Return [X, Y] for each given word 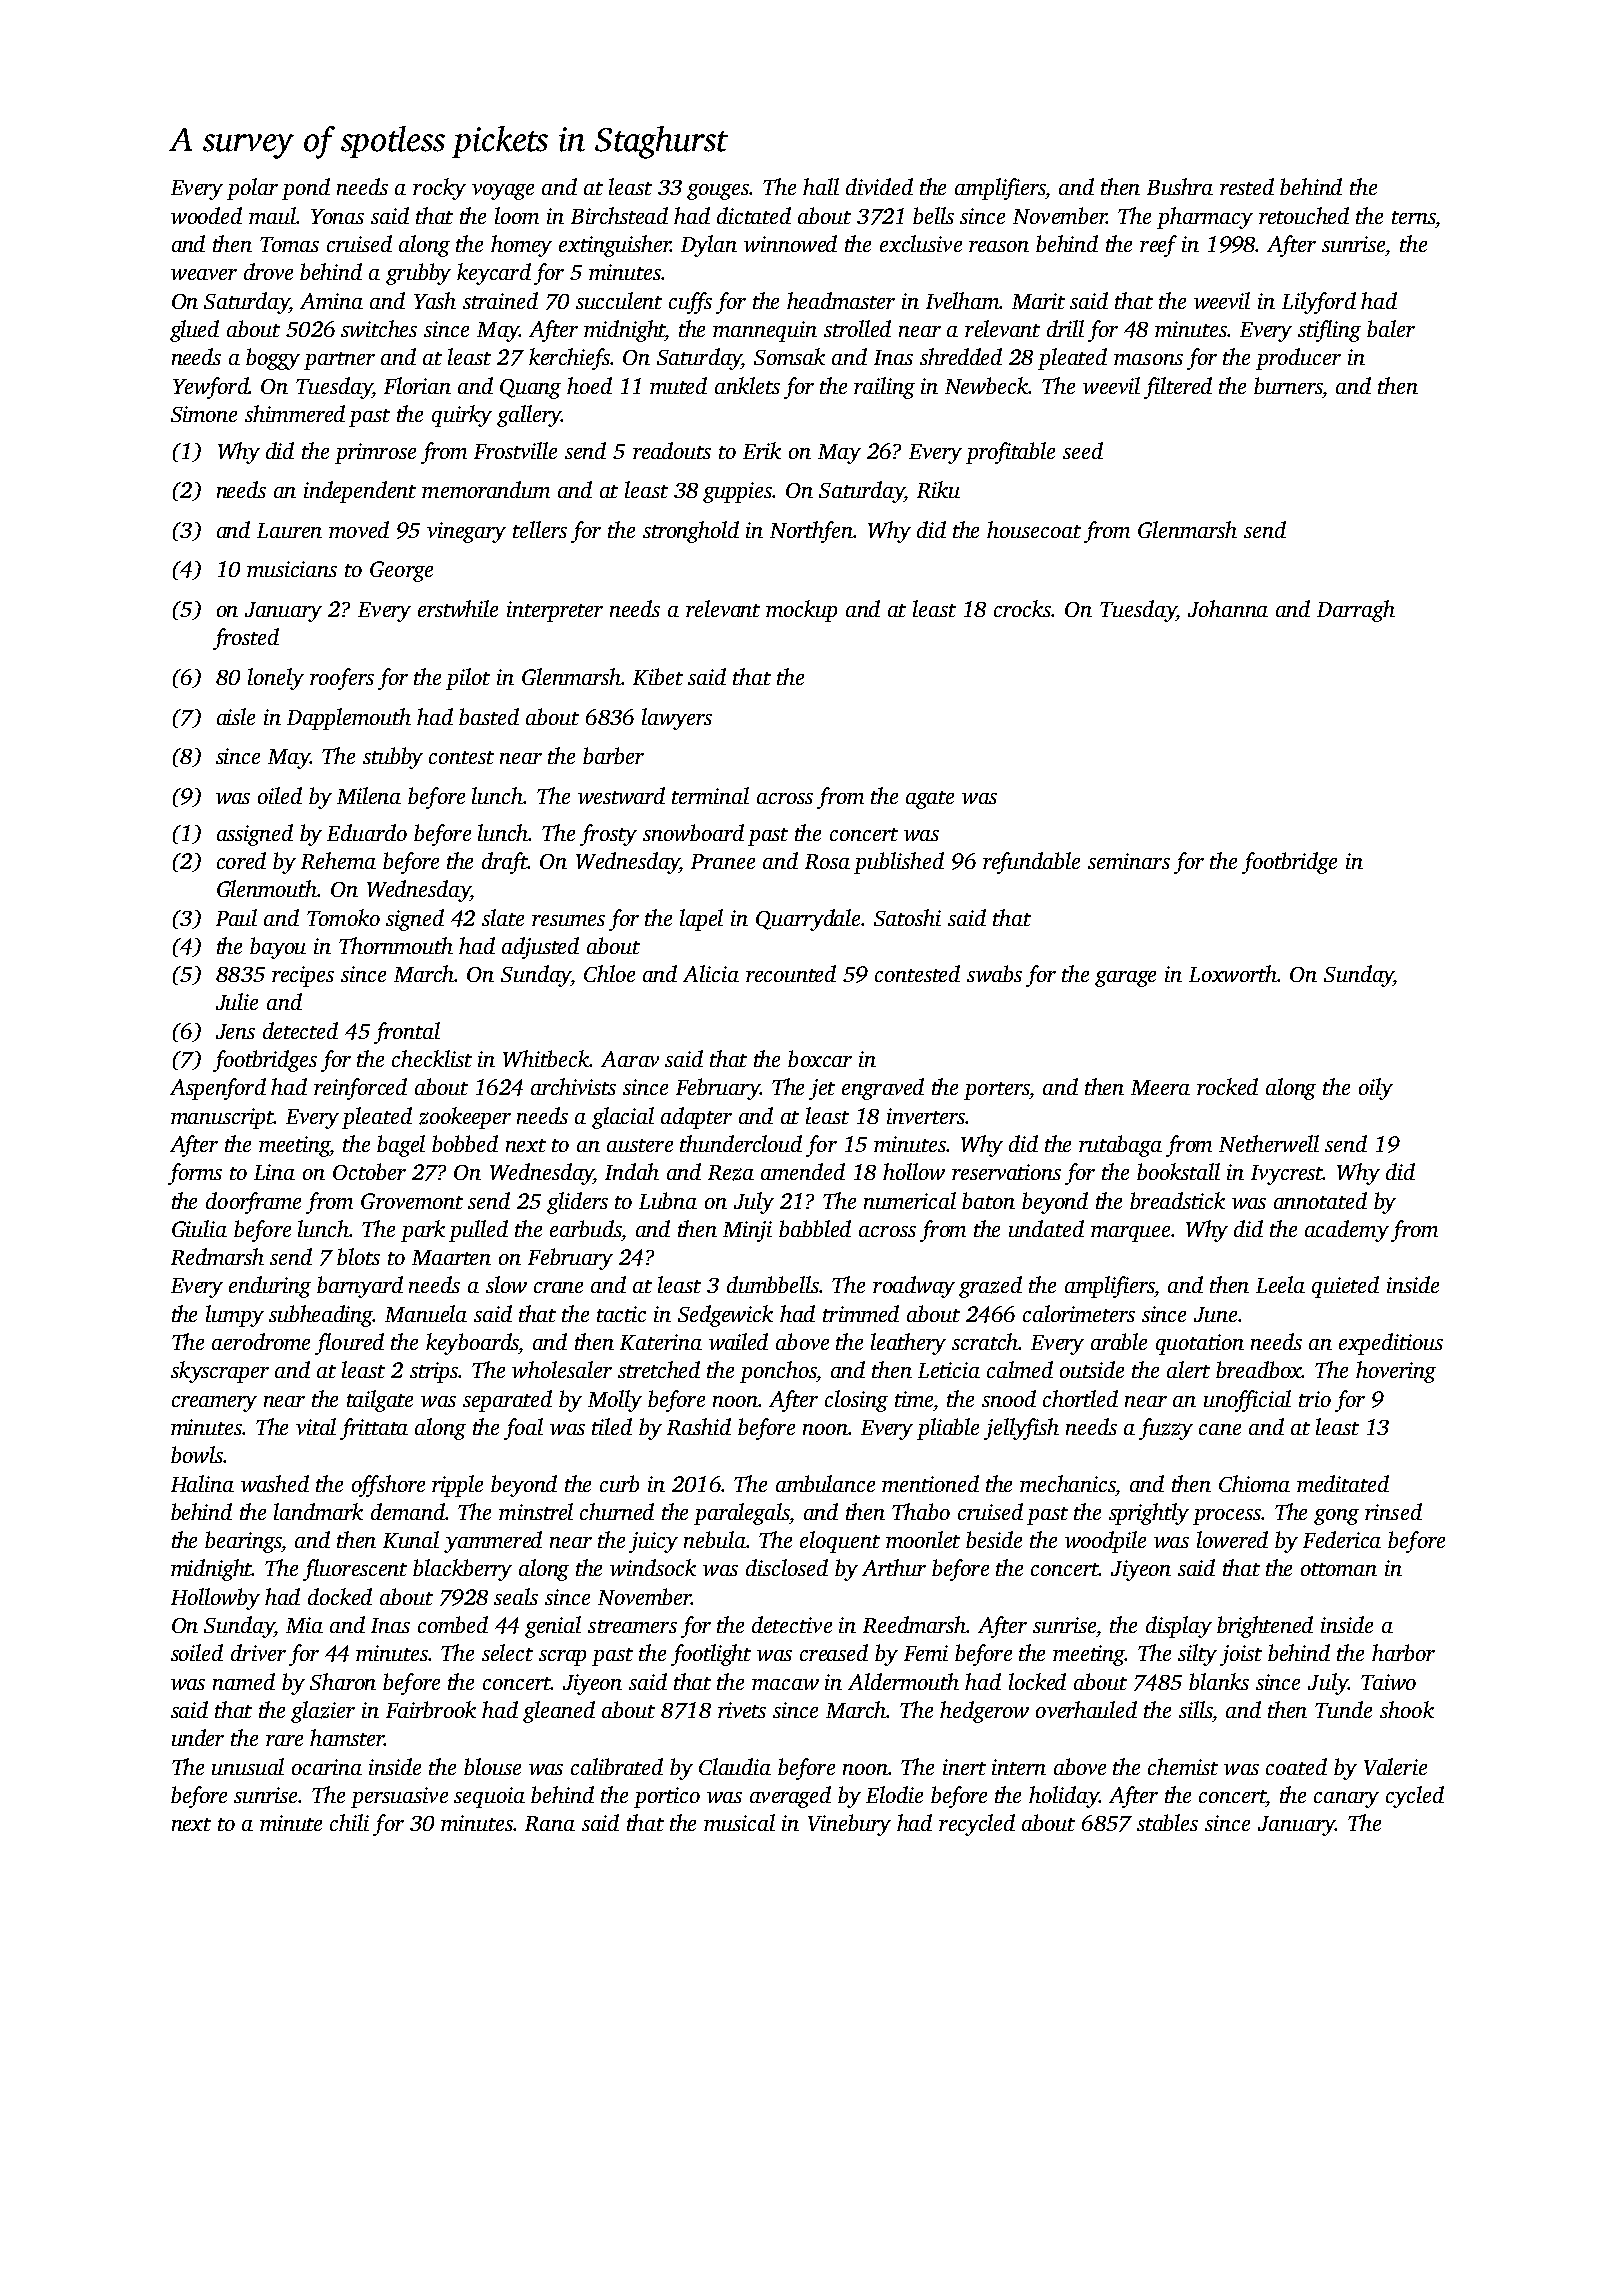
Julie [237, 1001]
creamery [214, 1404]
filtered [1178, 388]
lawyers [677, 719]
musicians [292, 569]
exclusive [921, 243]
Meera [1160, 1087]
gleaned [559, 1712]
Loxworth [1233, 973]
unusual [248, 1766]
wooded [206, 215]
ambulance [825, 1483]
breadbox [1259, 1369]
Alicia [711, 973]
